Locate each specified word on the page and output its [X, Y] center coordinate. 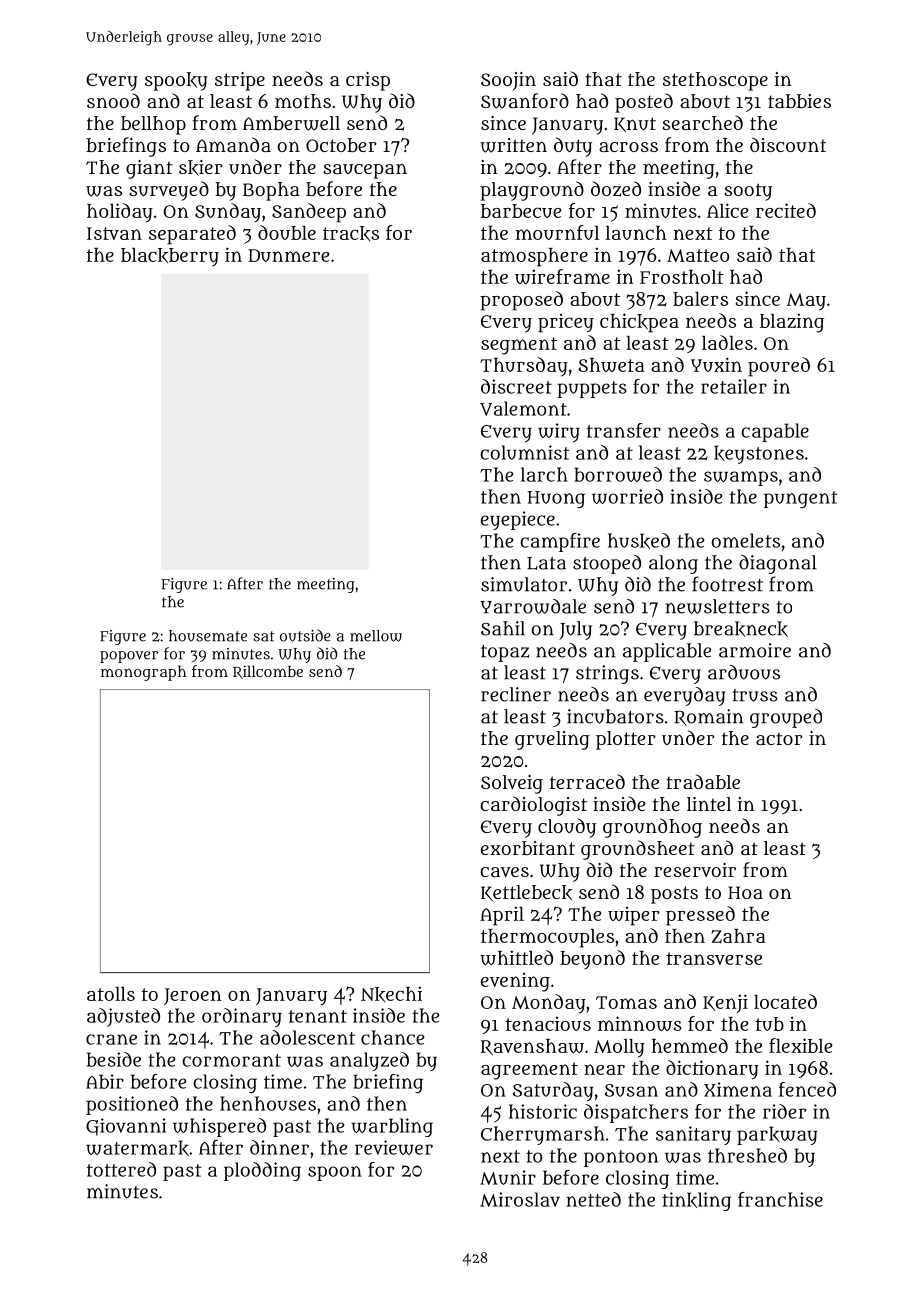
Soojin [508, 81]
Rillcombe [268, 672]
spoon [335, 1173]
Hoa [745, 892]
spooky [176, 81]
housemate [208, 636]
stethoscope [715, 81]
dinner [279, 1147]
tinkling [696, 1201]
